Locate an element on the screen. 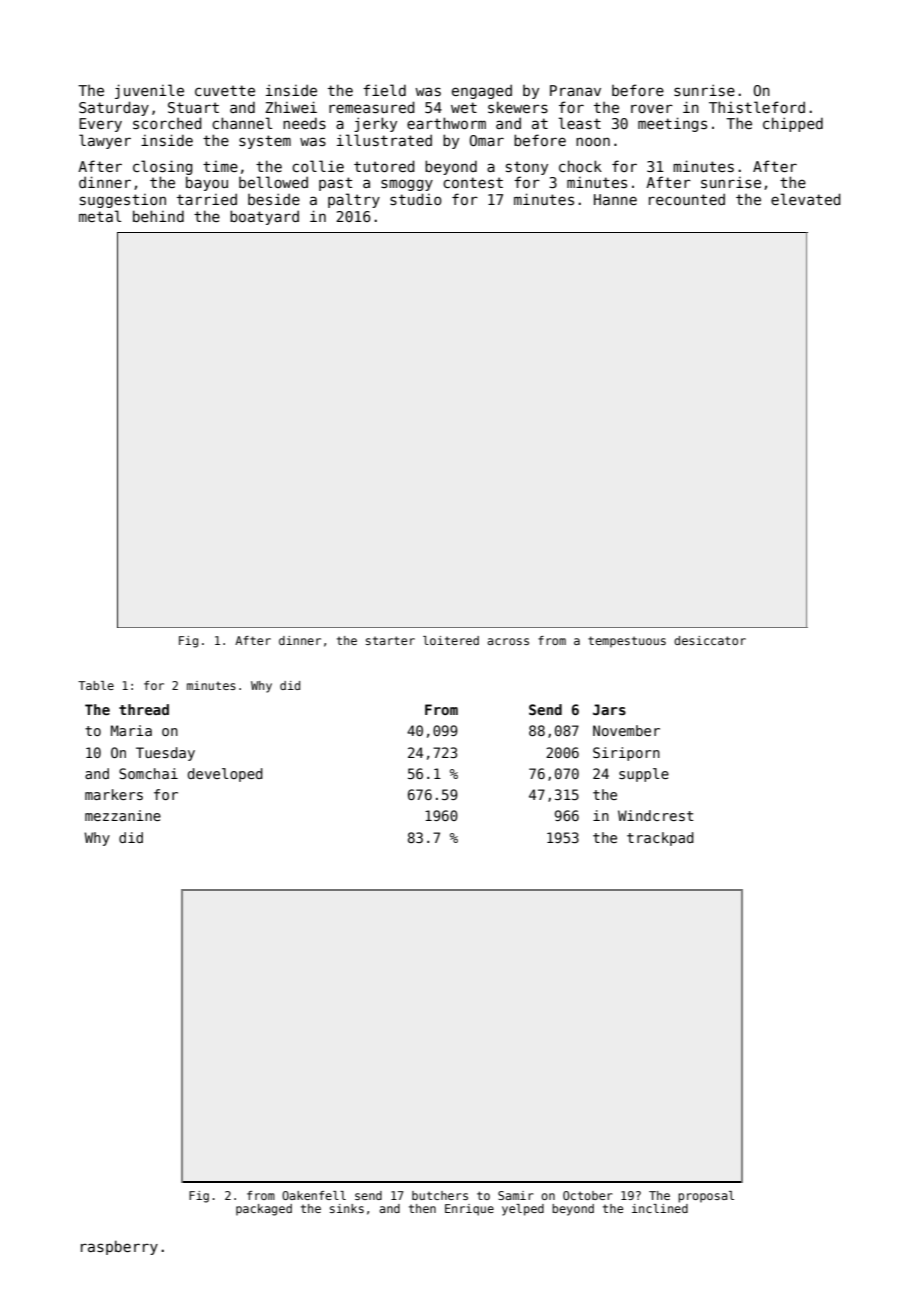 The image size is (924, 1308). mezzanine is located at coordinates (123, 815).
